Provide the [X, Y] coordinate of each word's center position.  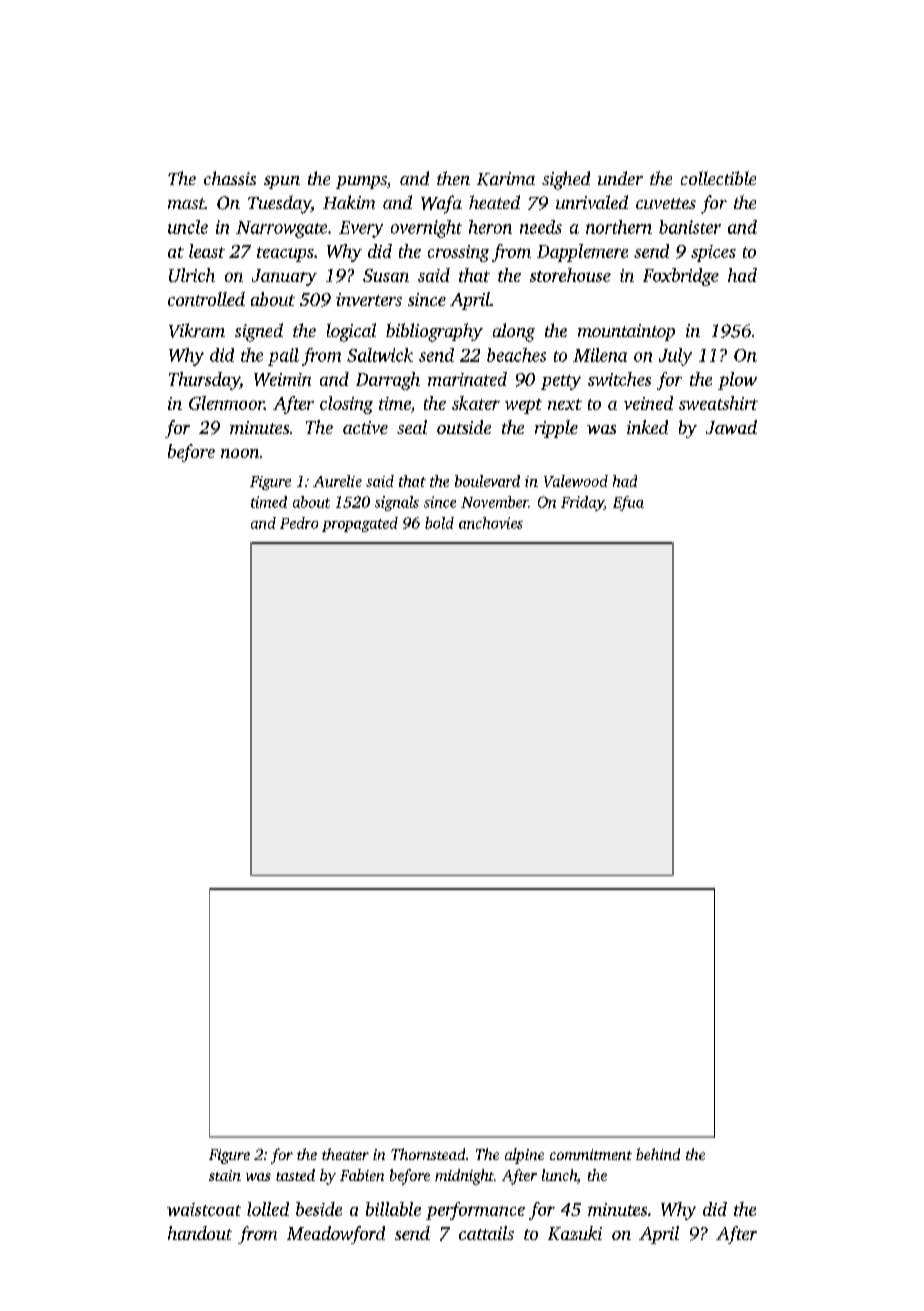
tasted [295, 1175]
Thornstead [428, 1154]
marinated [467, 379]
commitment [591, 1154]
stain [225, 1175]
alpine [524, 1156]
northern [619, 227]
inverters [369, 299]
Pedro [299, 523]
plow [737, 381]
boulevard [487, 481]
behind [658, 1154]
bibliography [434, 332]
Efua [628, 503]
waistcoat [204, 1209]
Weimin [282, 379]
